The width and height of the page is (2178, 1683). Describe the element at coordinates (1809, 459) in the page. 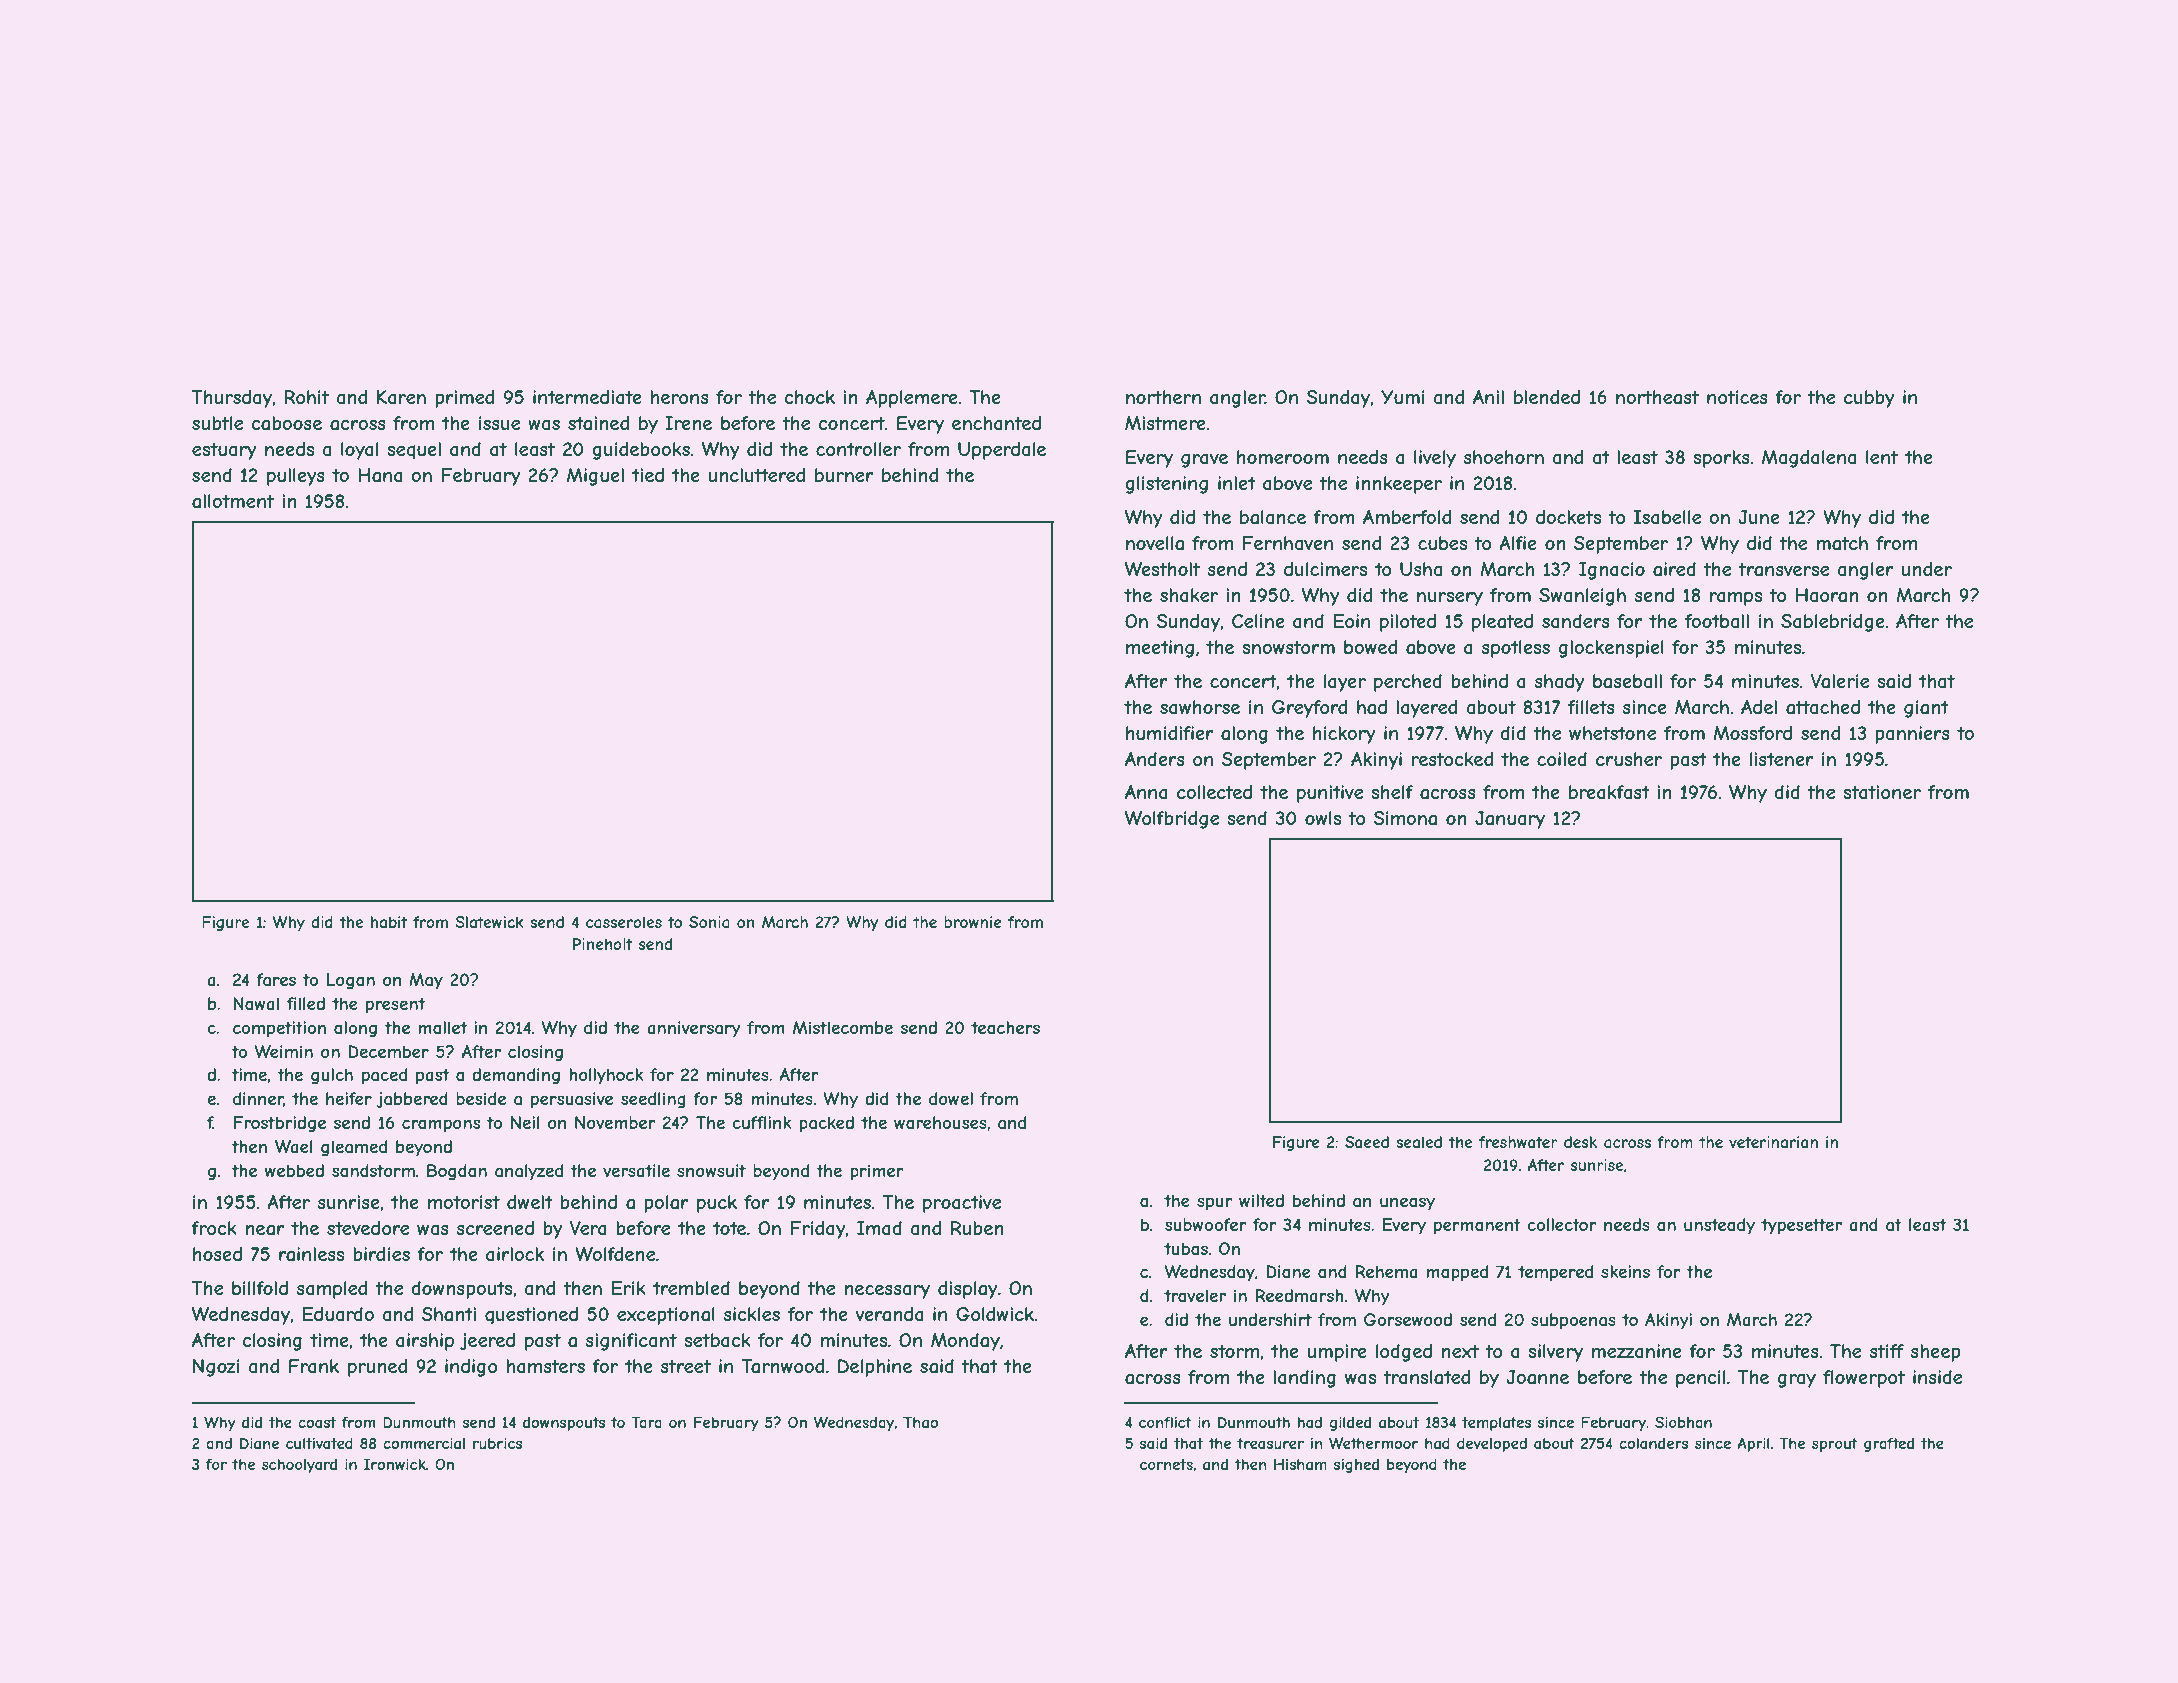

I see `Magdalena` at that location.
